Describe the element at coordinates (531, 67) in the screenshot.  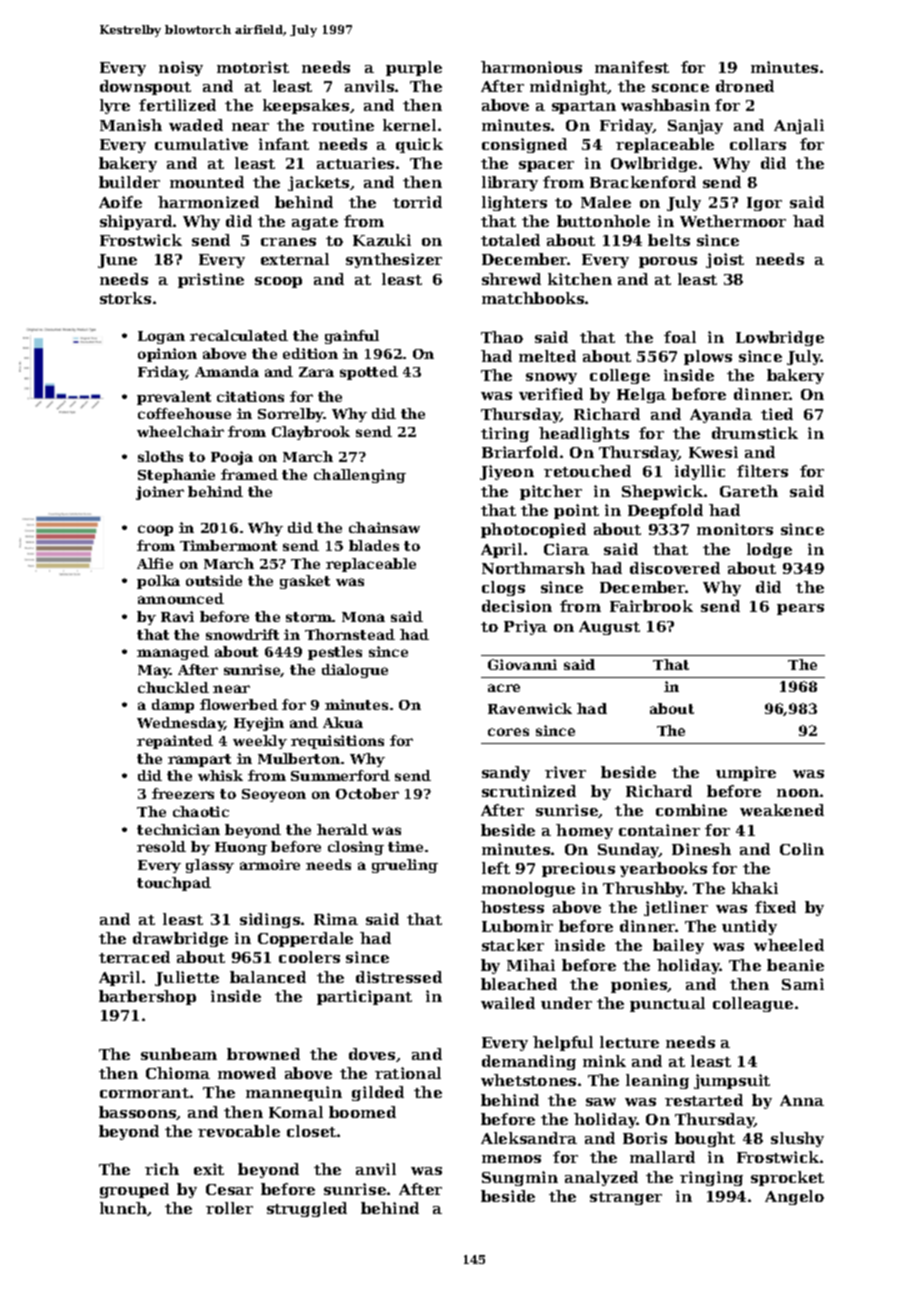
I see `harmonious` at that location.
